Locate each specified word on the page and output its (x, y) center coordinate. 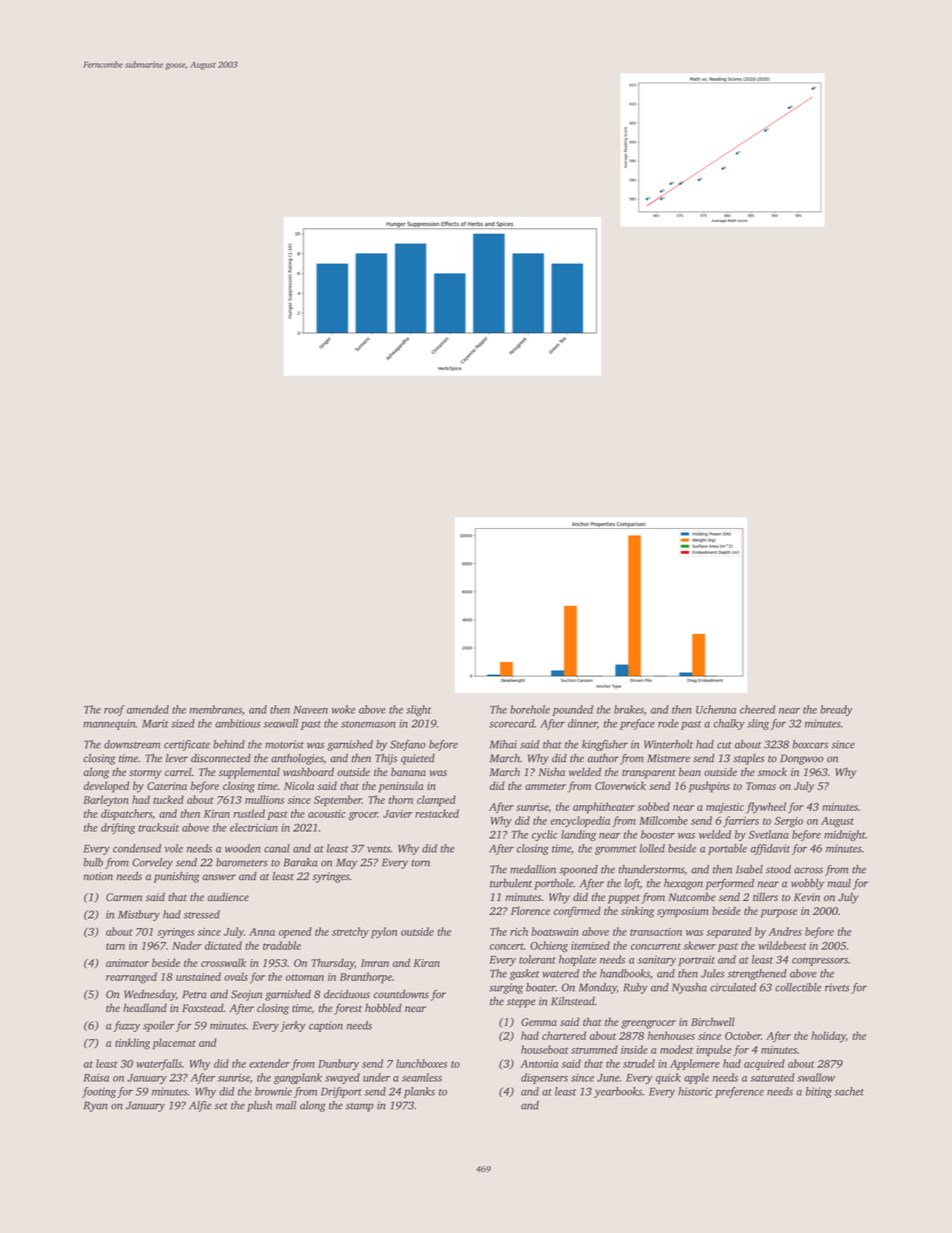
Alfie (200, 1106)
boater (541, 987)
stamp (360, 1107)
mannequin (109, 724)
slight (418, 710)
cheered (757, 709)
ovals (236, 976)
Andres (785, 931)
